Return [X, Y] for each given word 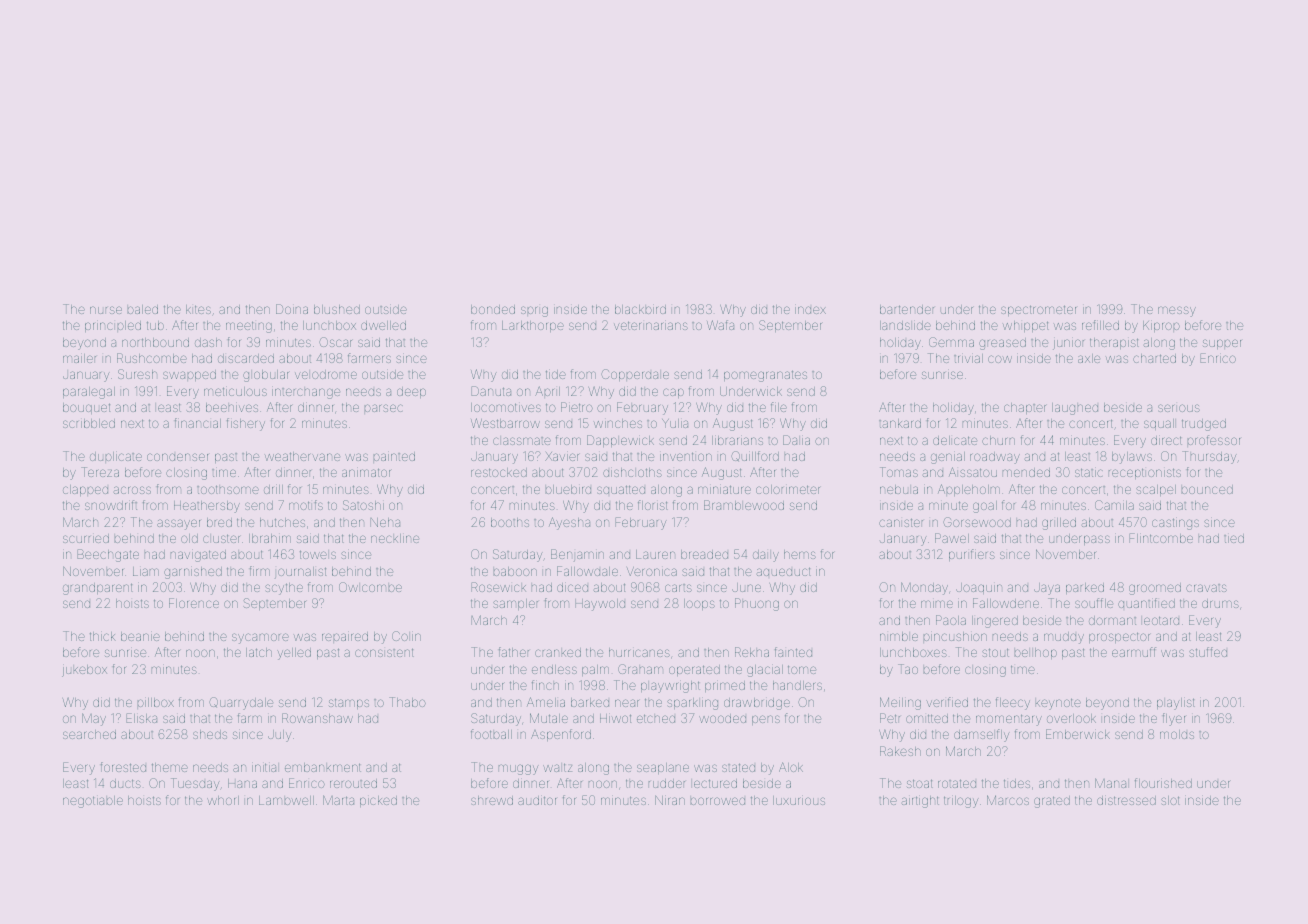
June [746, 587]
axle [1089, 358]
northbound [155, 342]
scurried [86, 538]
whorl [223, 800]
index [810, 310]
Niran [670, 800]
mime [937, 604]
